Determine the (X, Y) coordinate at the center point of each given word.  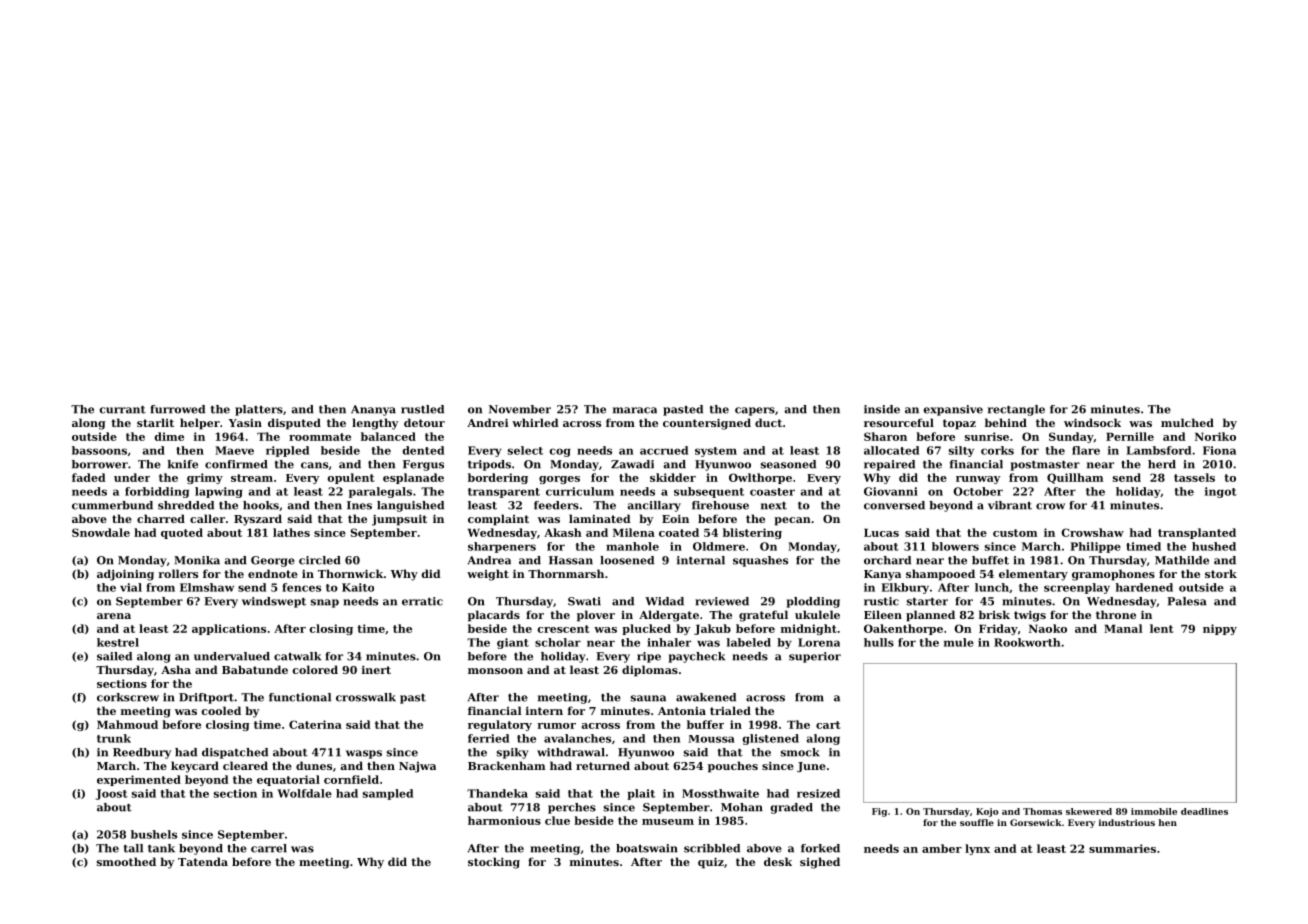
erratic (422, 601)
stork (1221, 573)
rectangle (1016, 410)
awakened (706, 697)
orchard (887, 560)
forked (820, 848)
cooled (221, 710)
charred (161, 518)
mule (959, 642)
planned (930, 616)
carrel (269, 848)
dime (169, 436)
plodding (813, 602)
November (520, 409)
